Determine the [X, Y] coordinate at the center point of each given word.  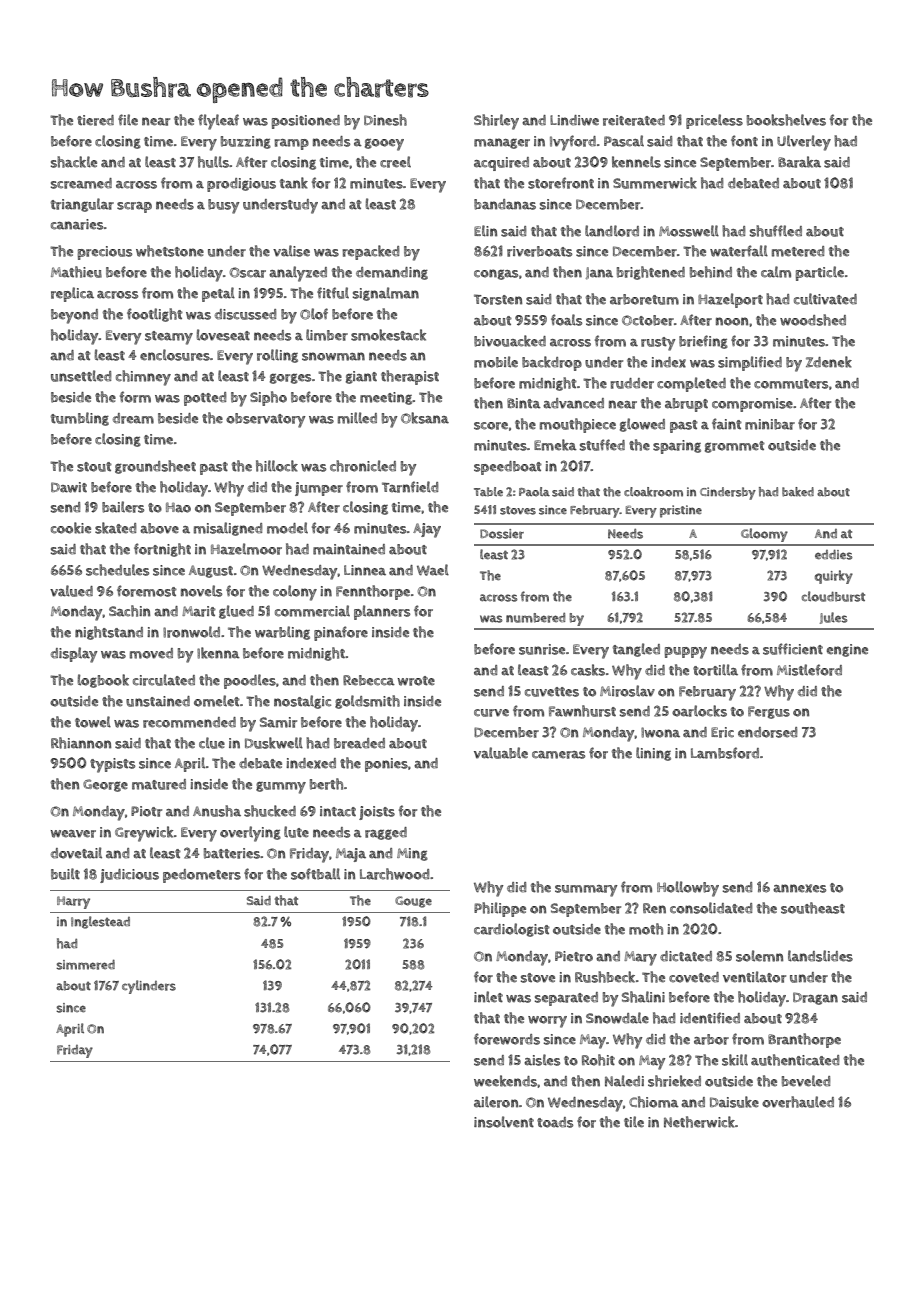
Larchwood [394, 874]
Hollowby [688, 889]
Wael [433, 570]
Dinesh [385, 120]
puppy [686, 653]
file [128, 120]
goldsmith [367, 702]
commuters [791, 384]
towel [93, 722]
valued [71, 591]
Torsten [498, 299]
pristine [681, 511]
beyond [74, 316]
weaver [73, 834]
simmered [85, 964]
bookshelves [786, 120]
